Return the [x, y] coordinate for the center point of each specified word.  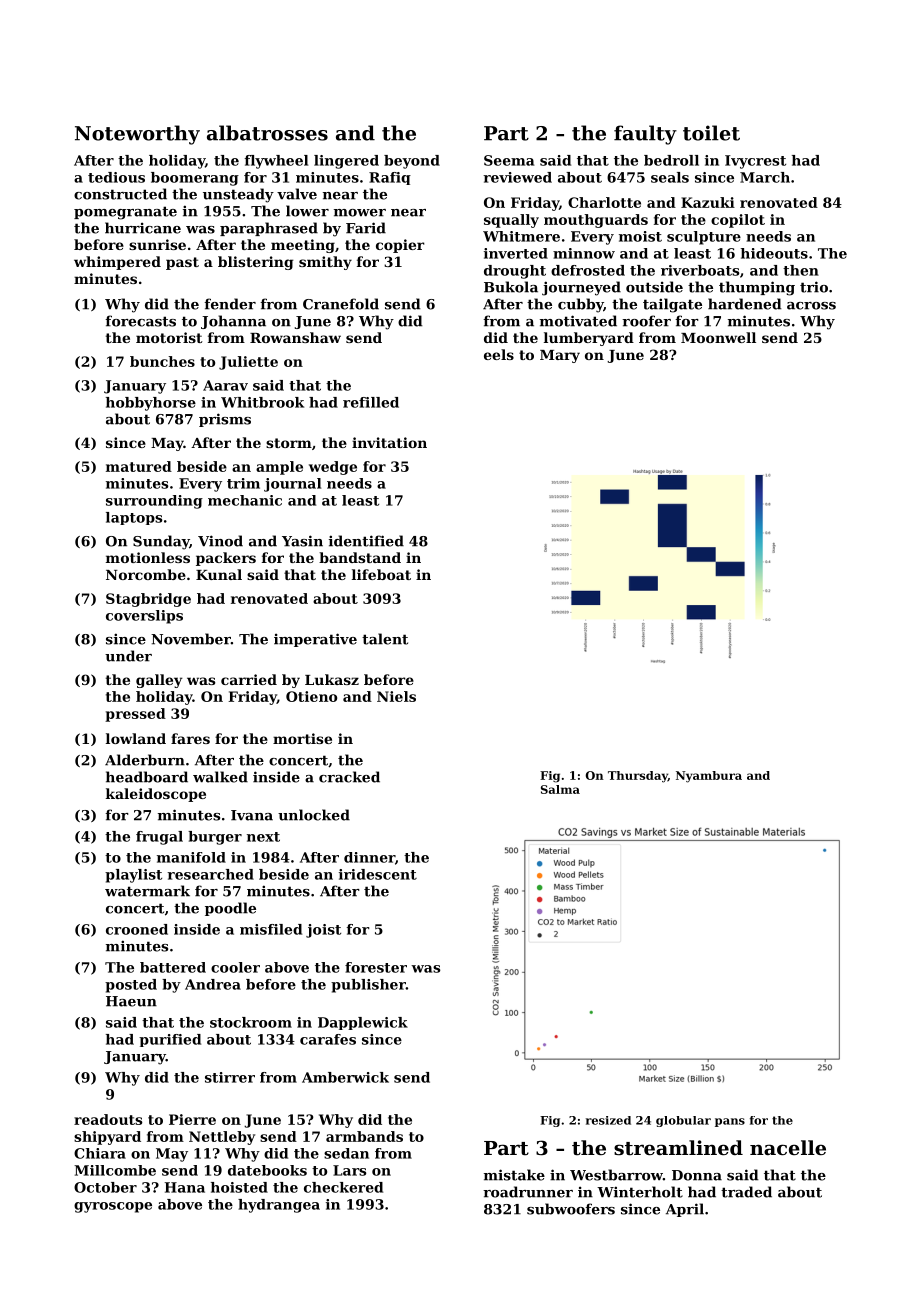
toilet [711, 133]
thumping [757, 288]
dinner [369, 857]
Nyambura [709, 777]
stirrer [230, 1077]
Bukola [511, 287]
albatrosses [267, 133]
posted [131, 986]
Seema [509, 160]
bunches [162, 361]
